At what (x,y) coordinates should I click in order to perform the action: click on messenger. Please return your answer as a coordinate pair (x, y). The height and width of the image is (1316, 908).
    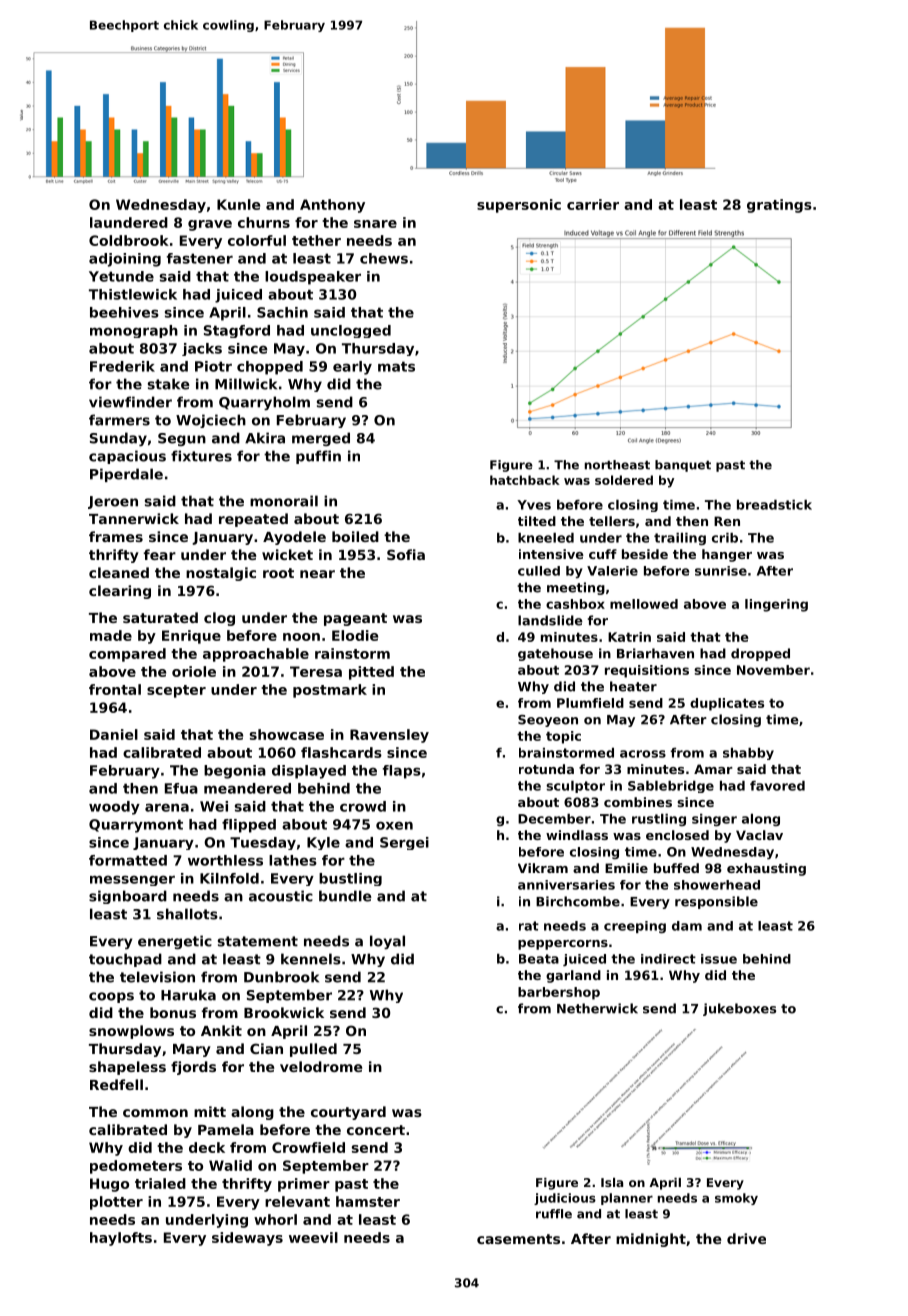
    Looking at the image, I should click on (132, 880).
